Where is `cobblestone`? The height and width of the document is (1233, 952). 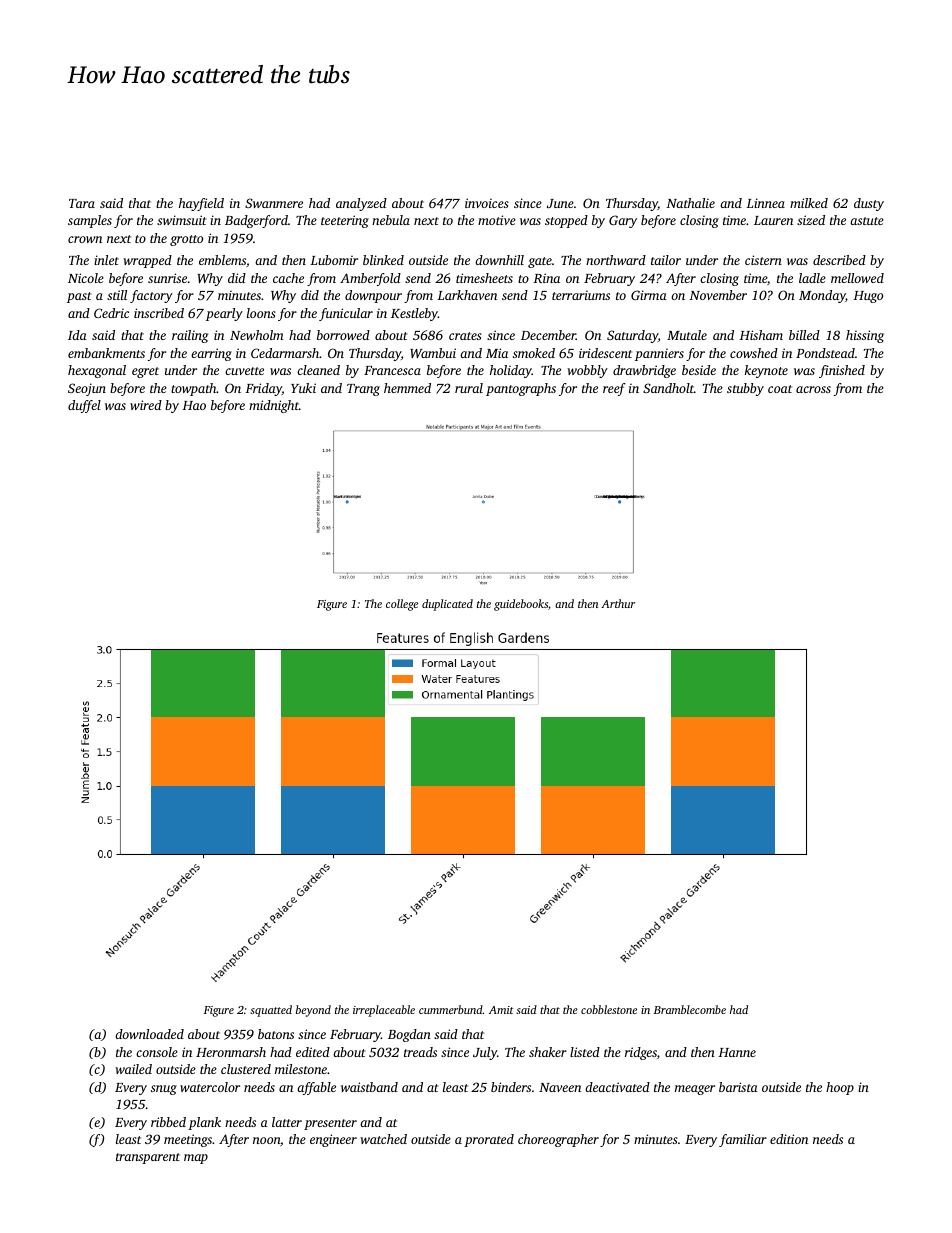
cobblestone is located at coordinates (609, 1009).
